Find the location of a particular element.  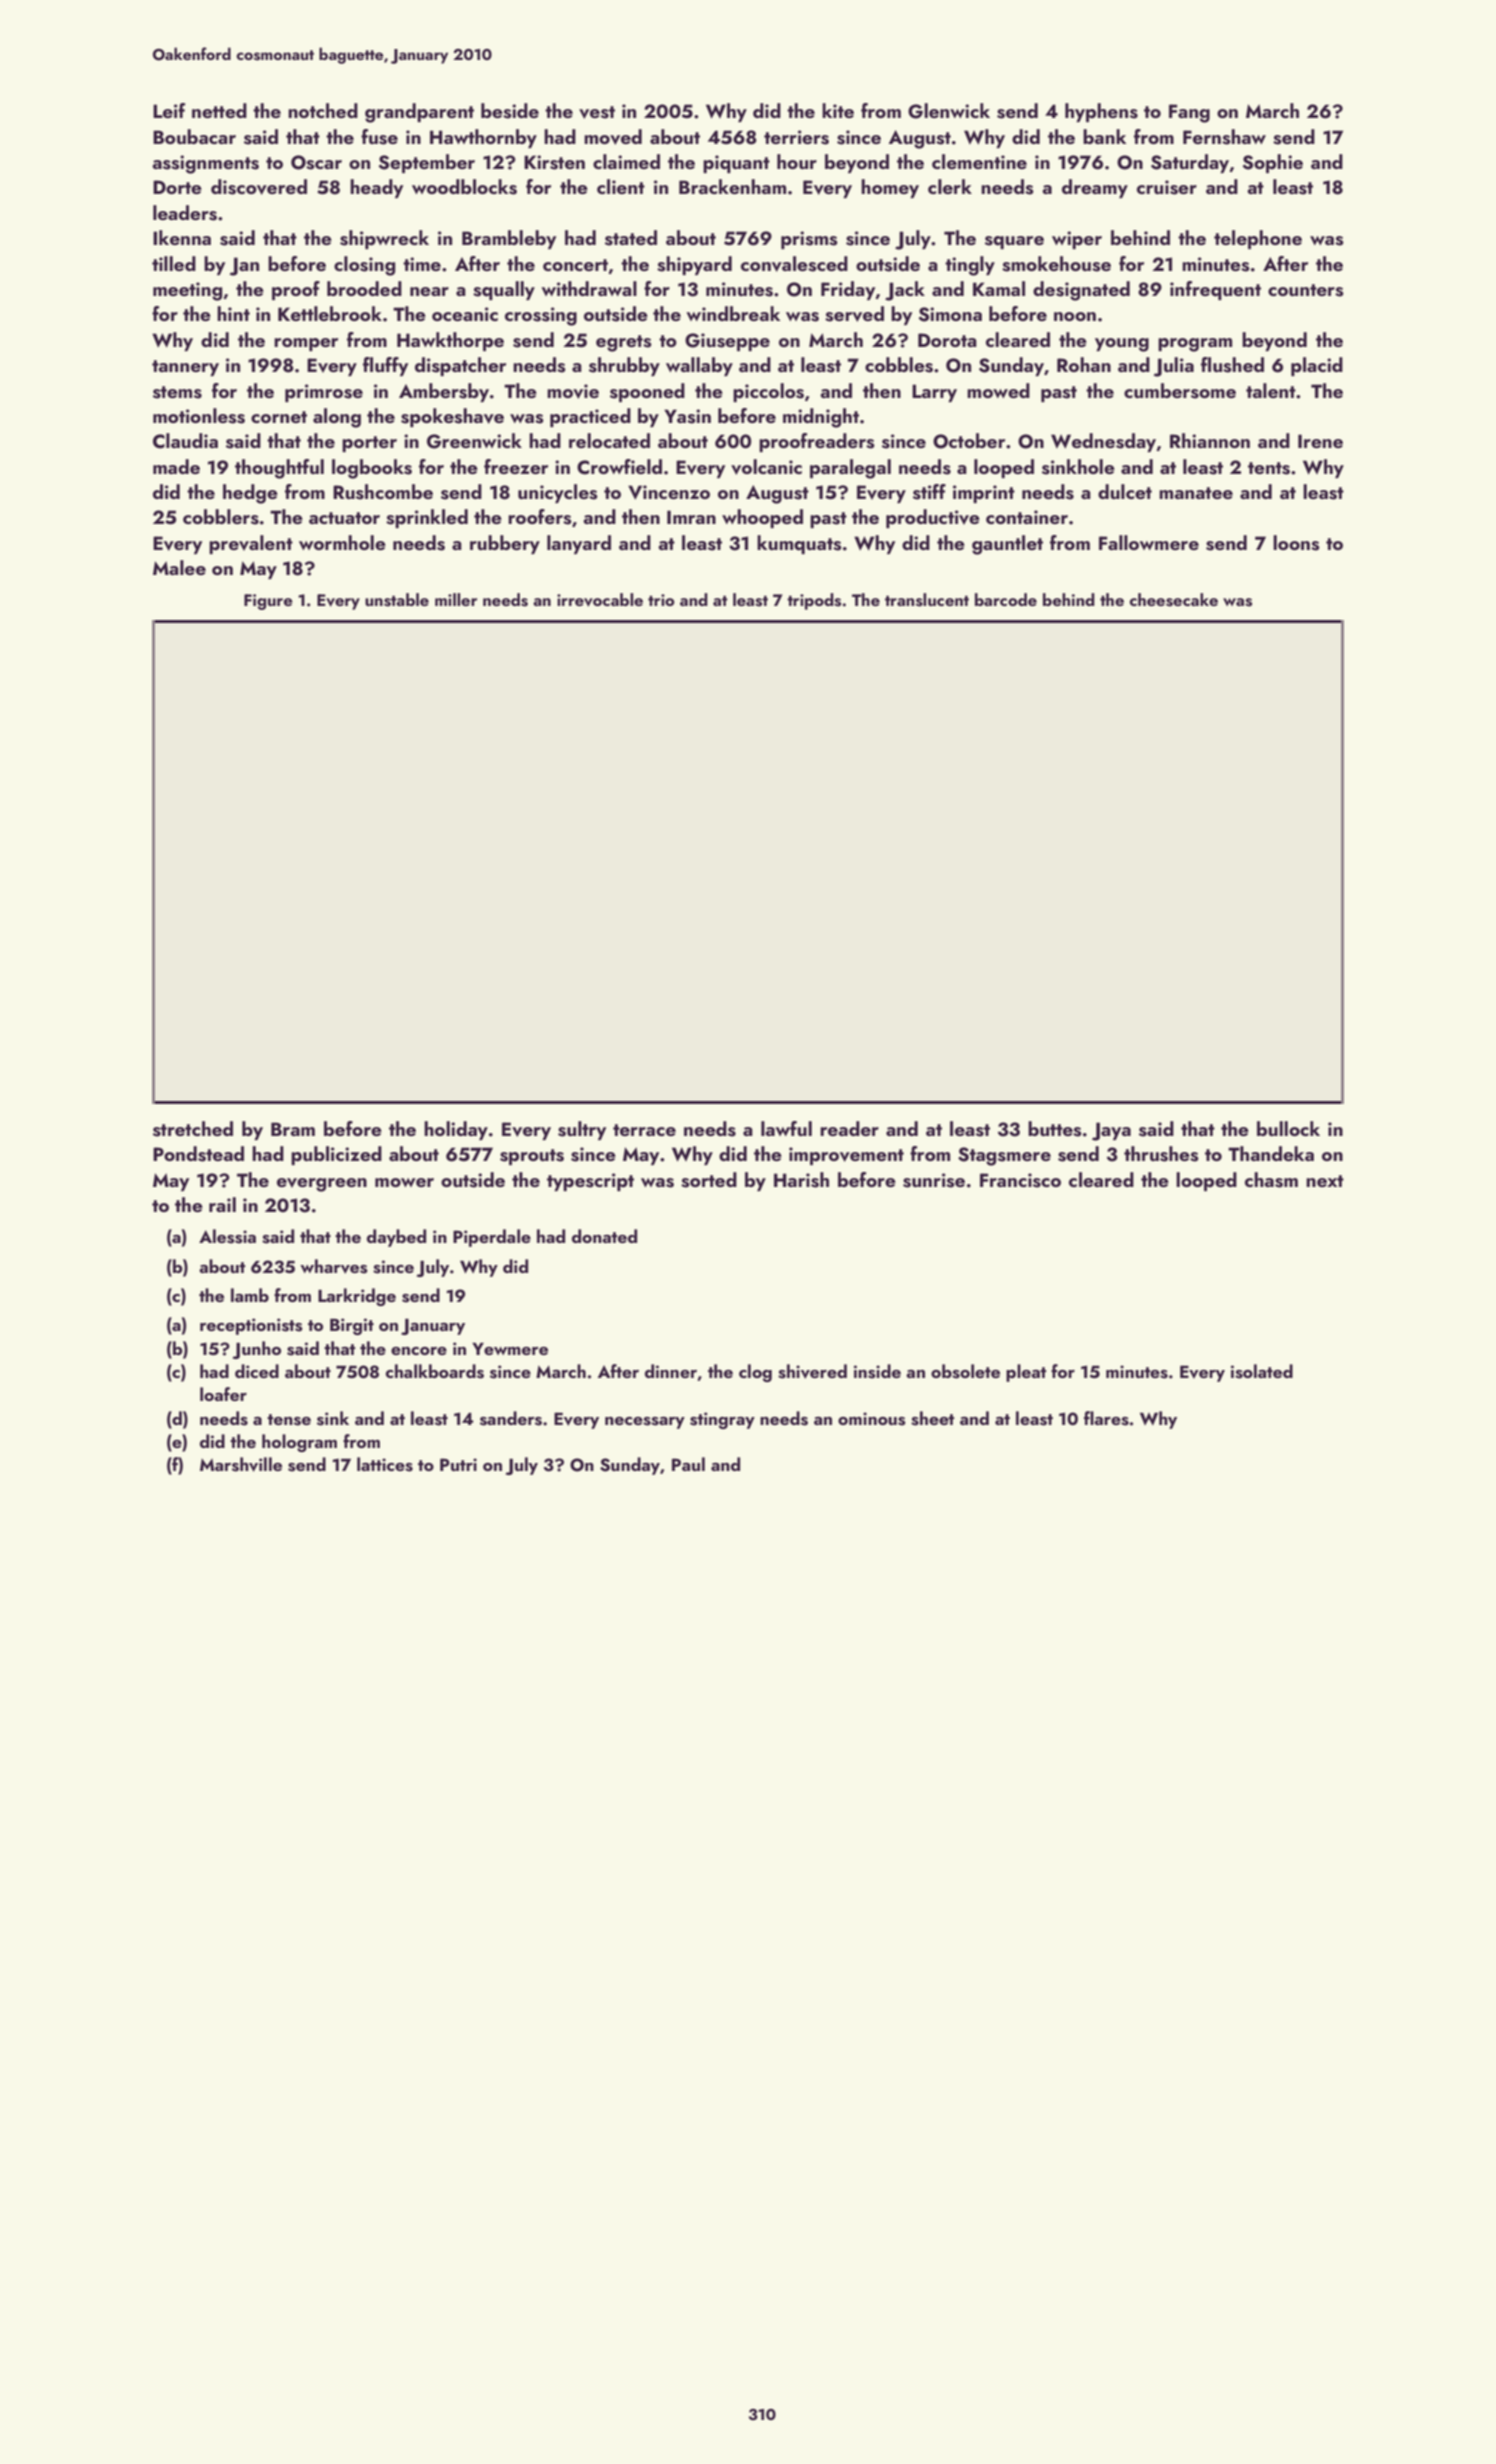

cheesecake is located at coordinates (1173, 600).
